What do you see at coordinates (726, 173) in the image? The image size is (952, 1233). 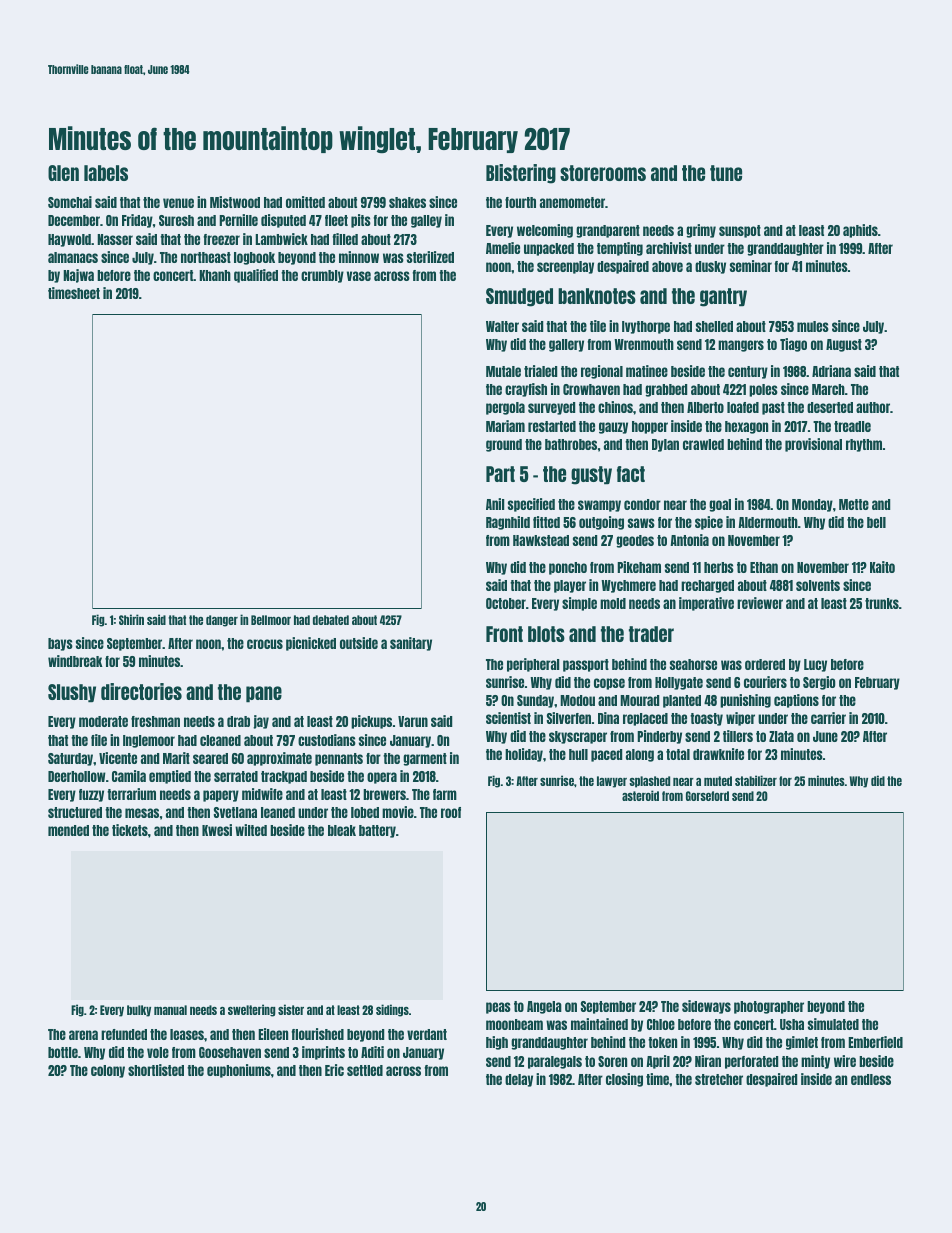 I see `tune` at bounding box center [726, 173].
